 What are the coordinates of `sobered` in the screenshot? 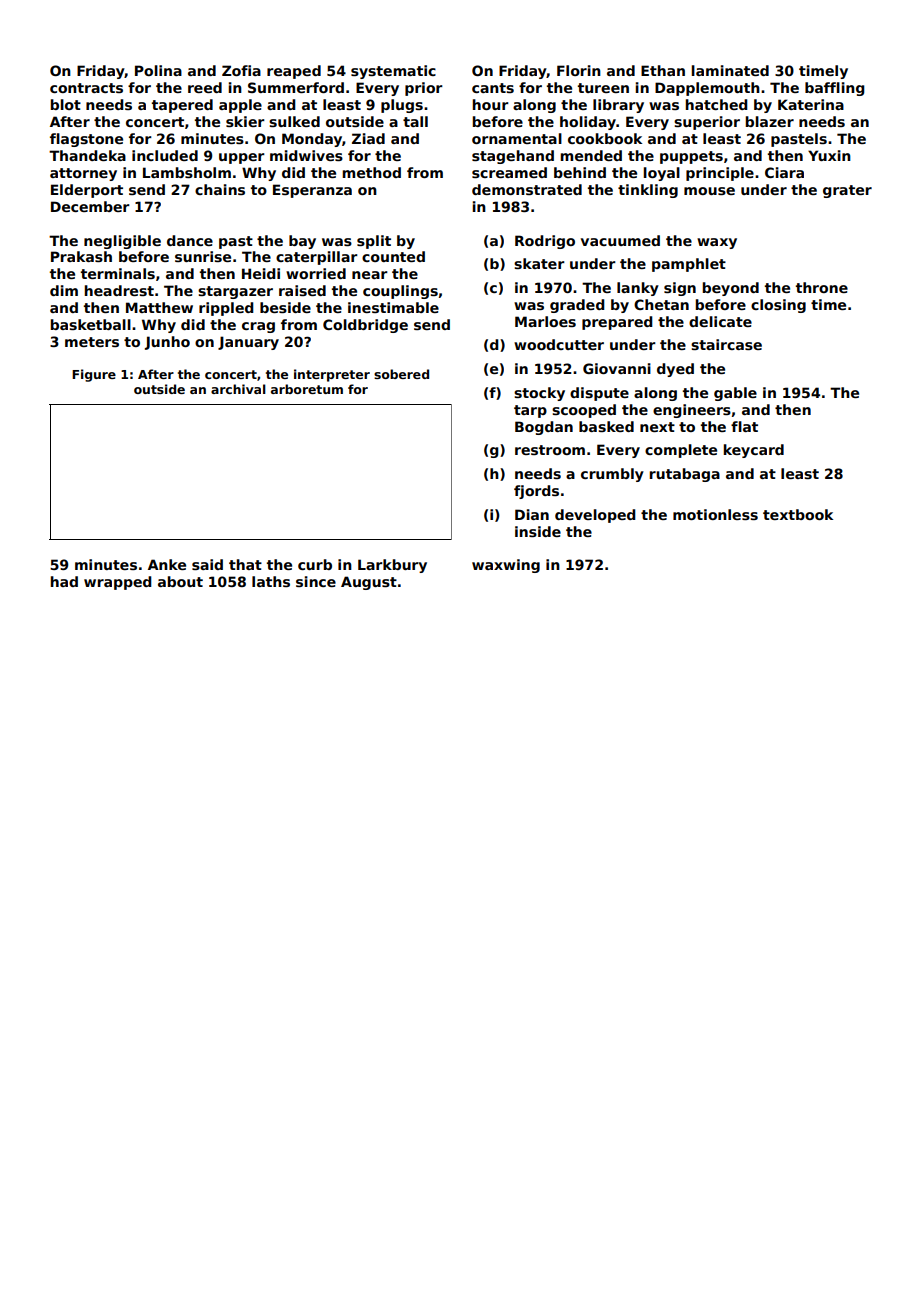 It's located at (401, 374).
